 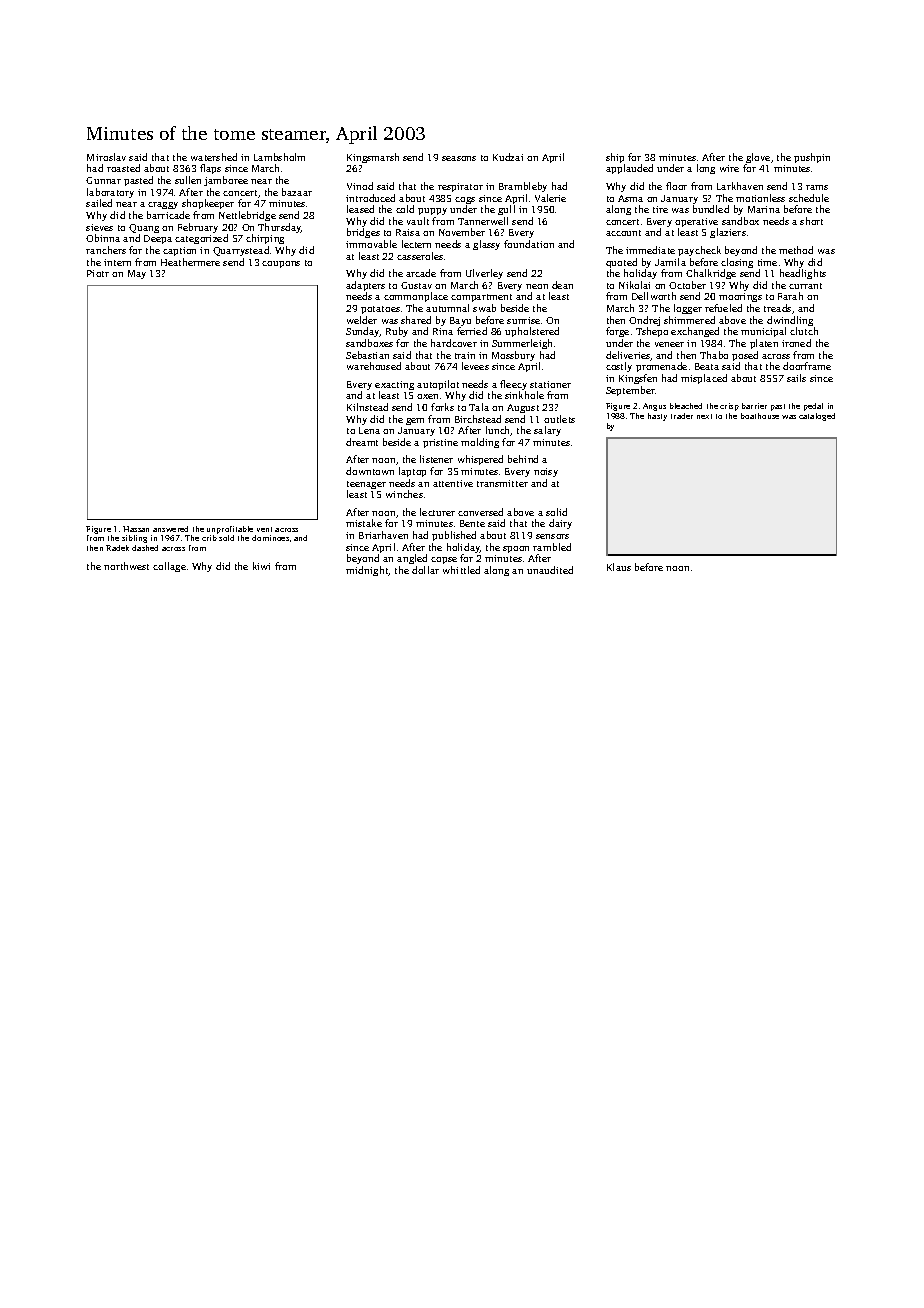 I want to click on Miroslav, so click(x=106, y=157).
